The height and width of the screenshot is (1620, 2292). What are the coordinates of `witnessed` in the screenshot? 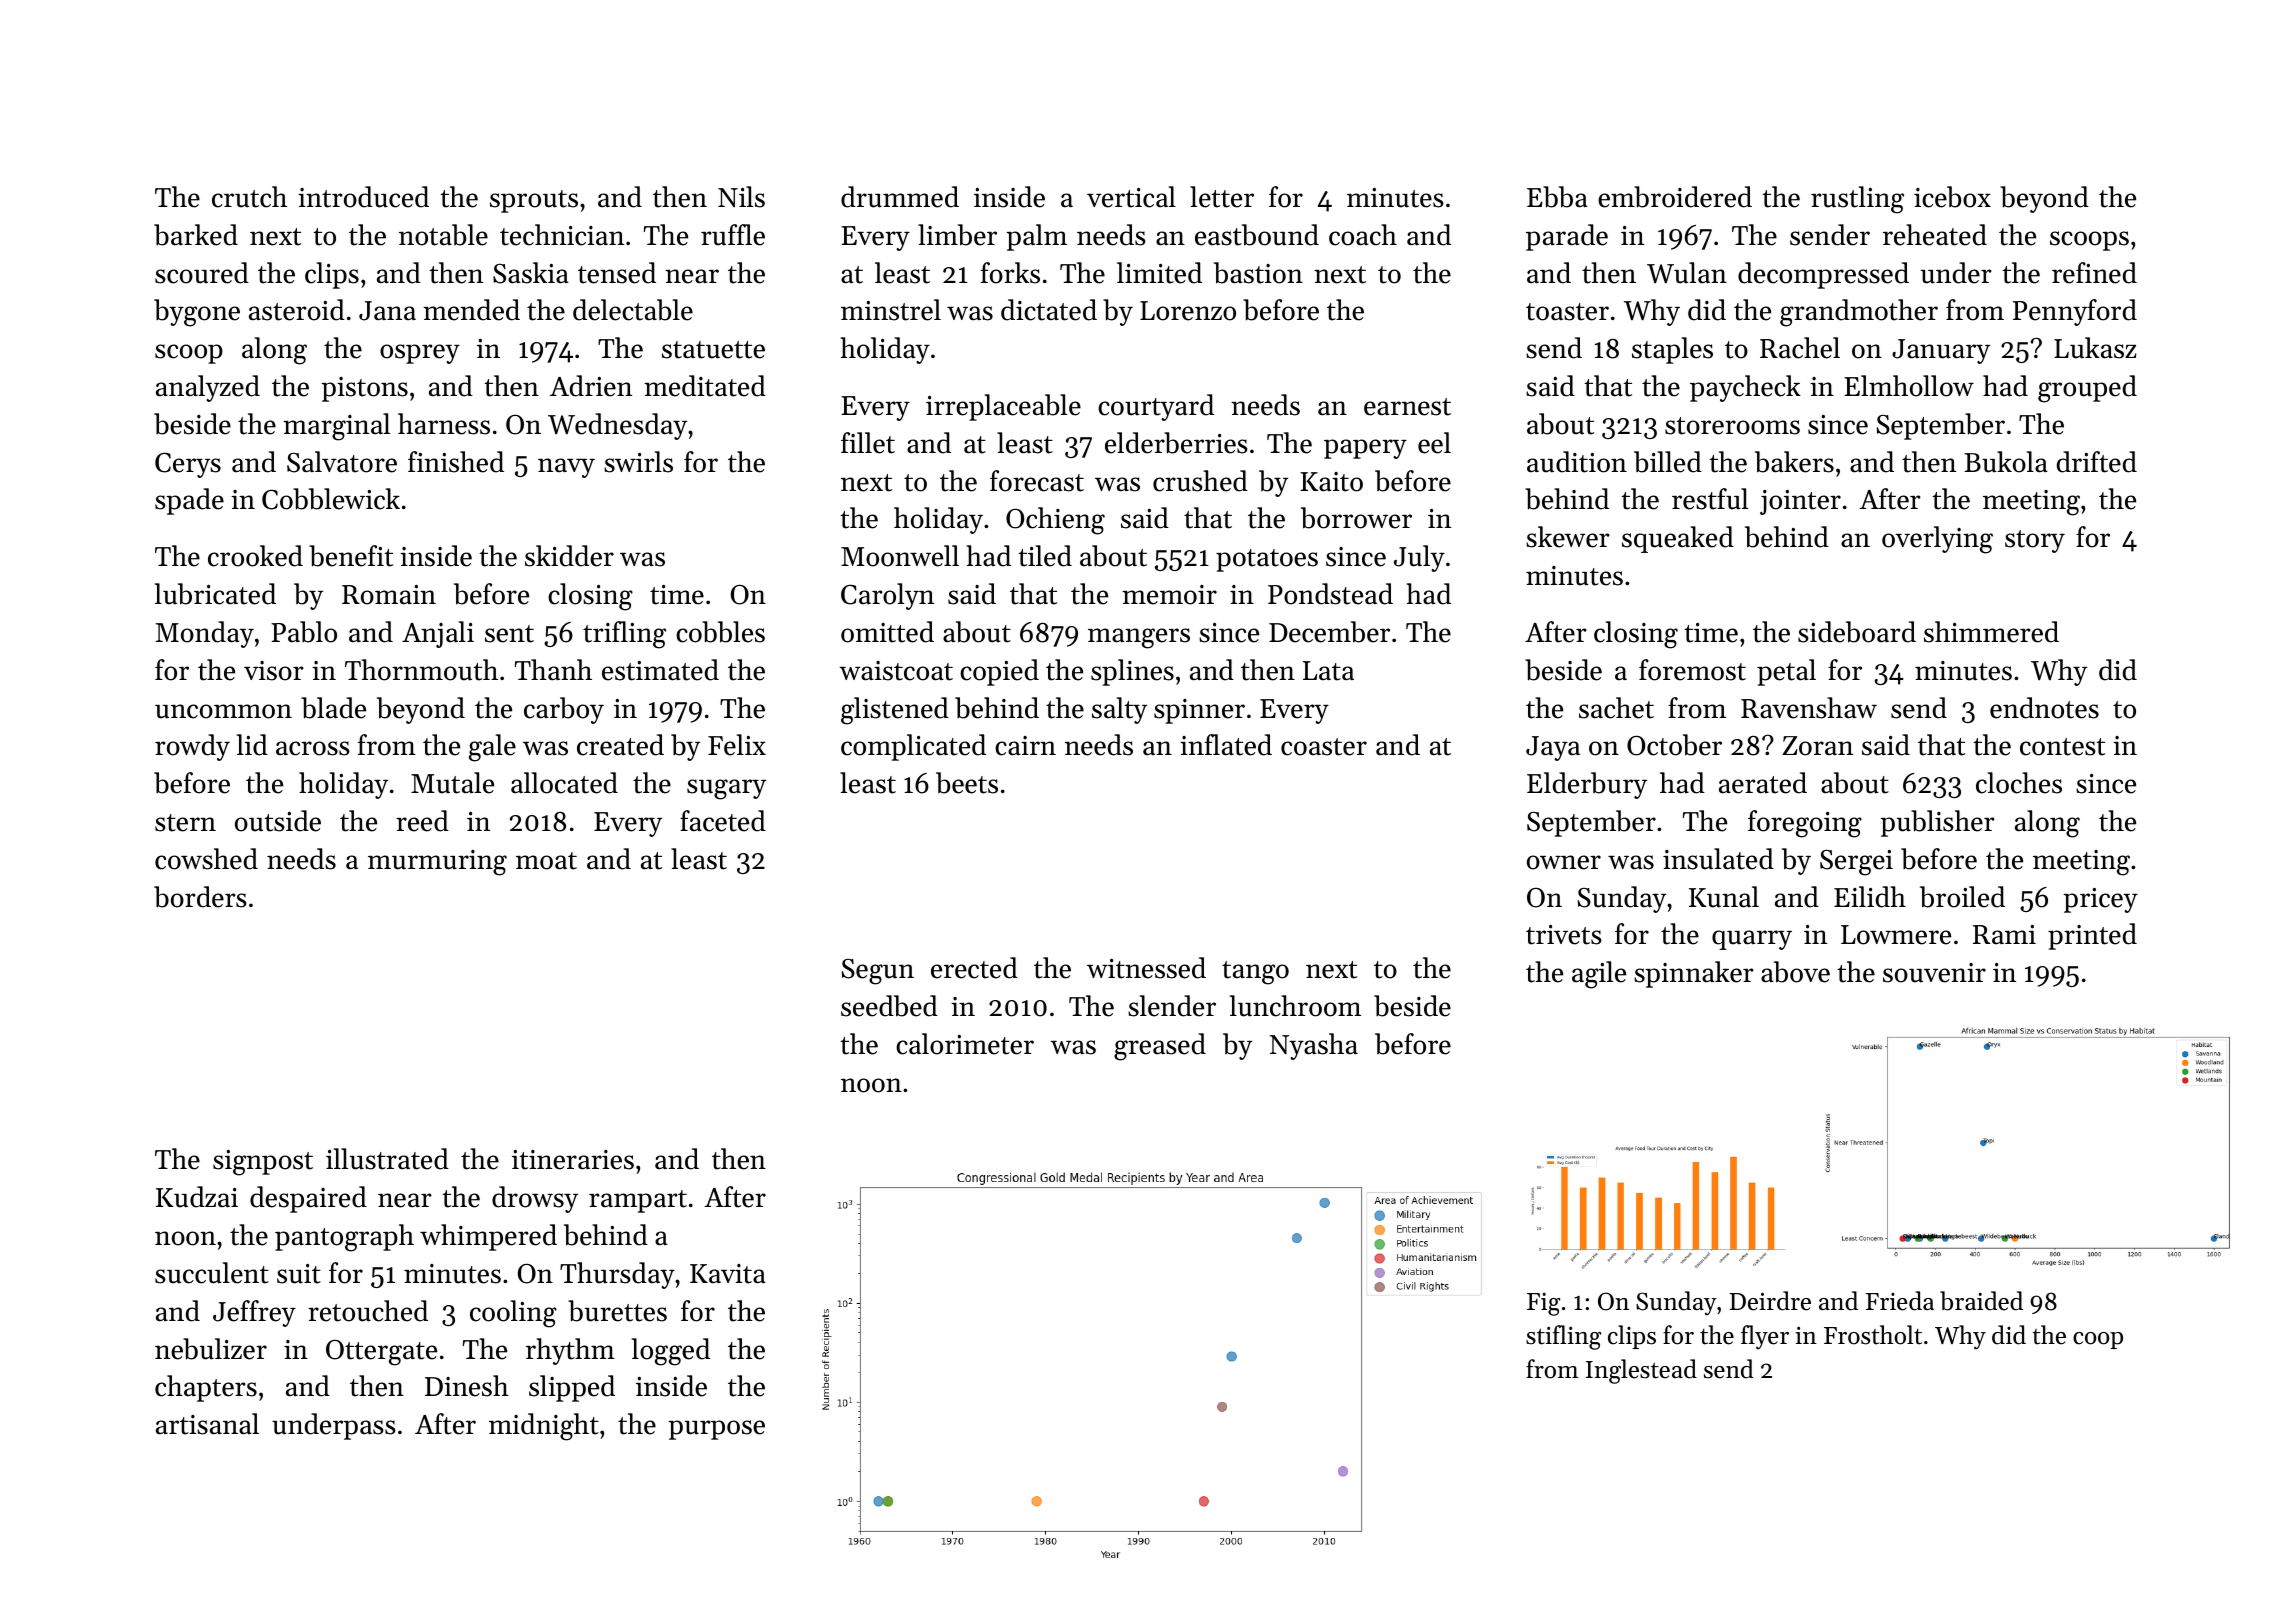 It's located at (1146, 968).
